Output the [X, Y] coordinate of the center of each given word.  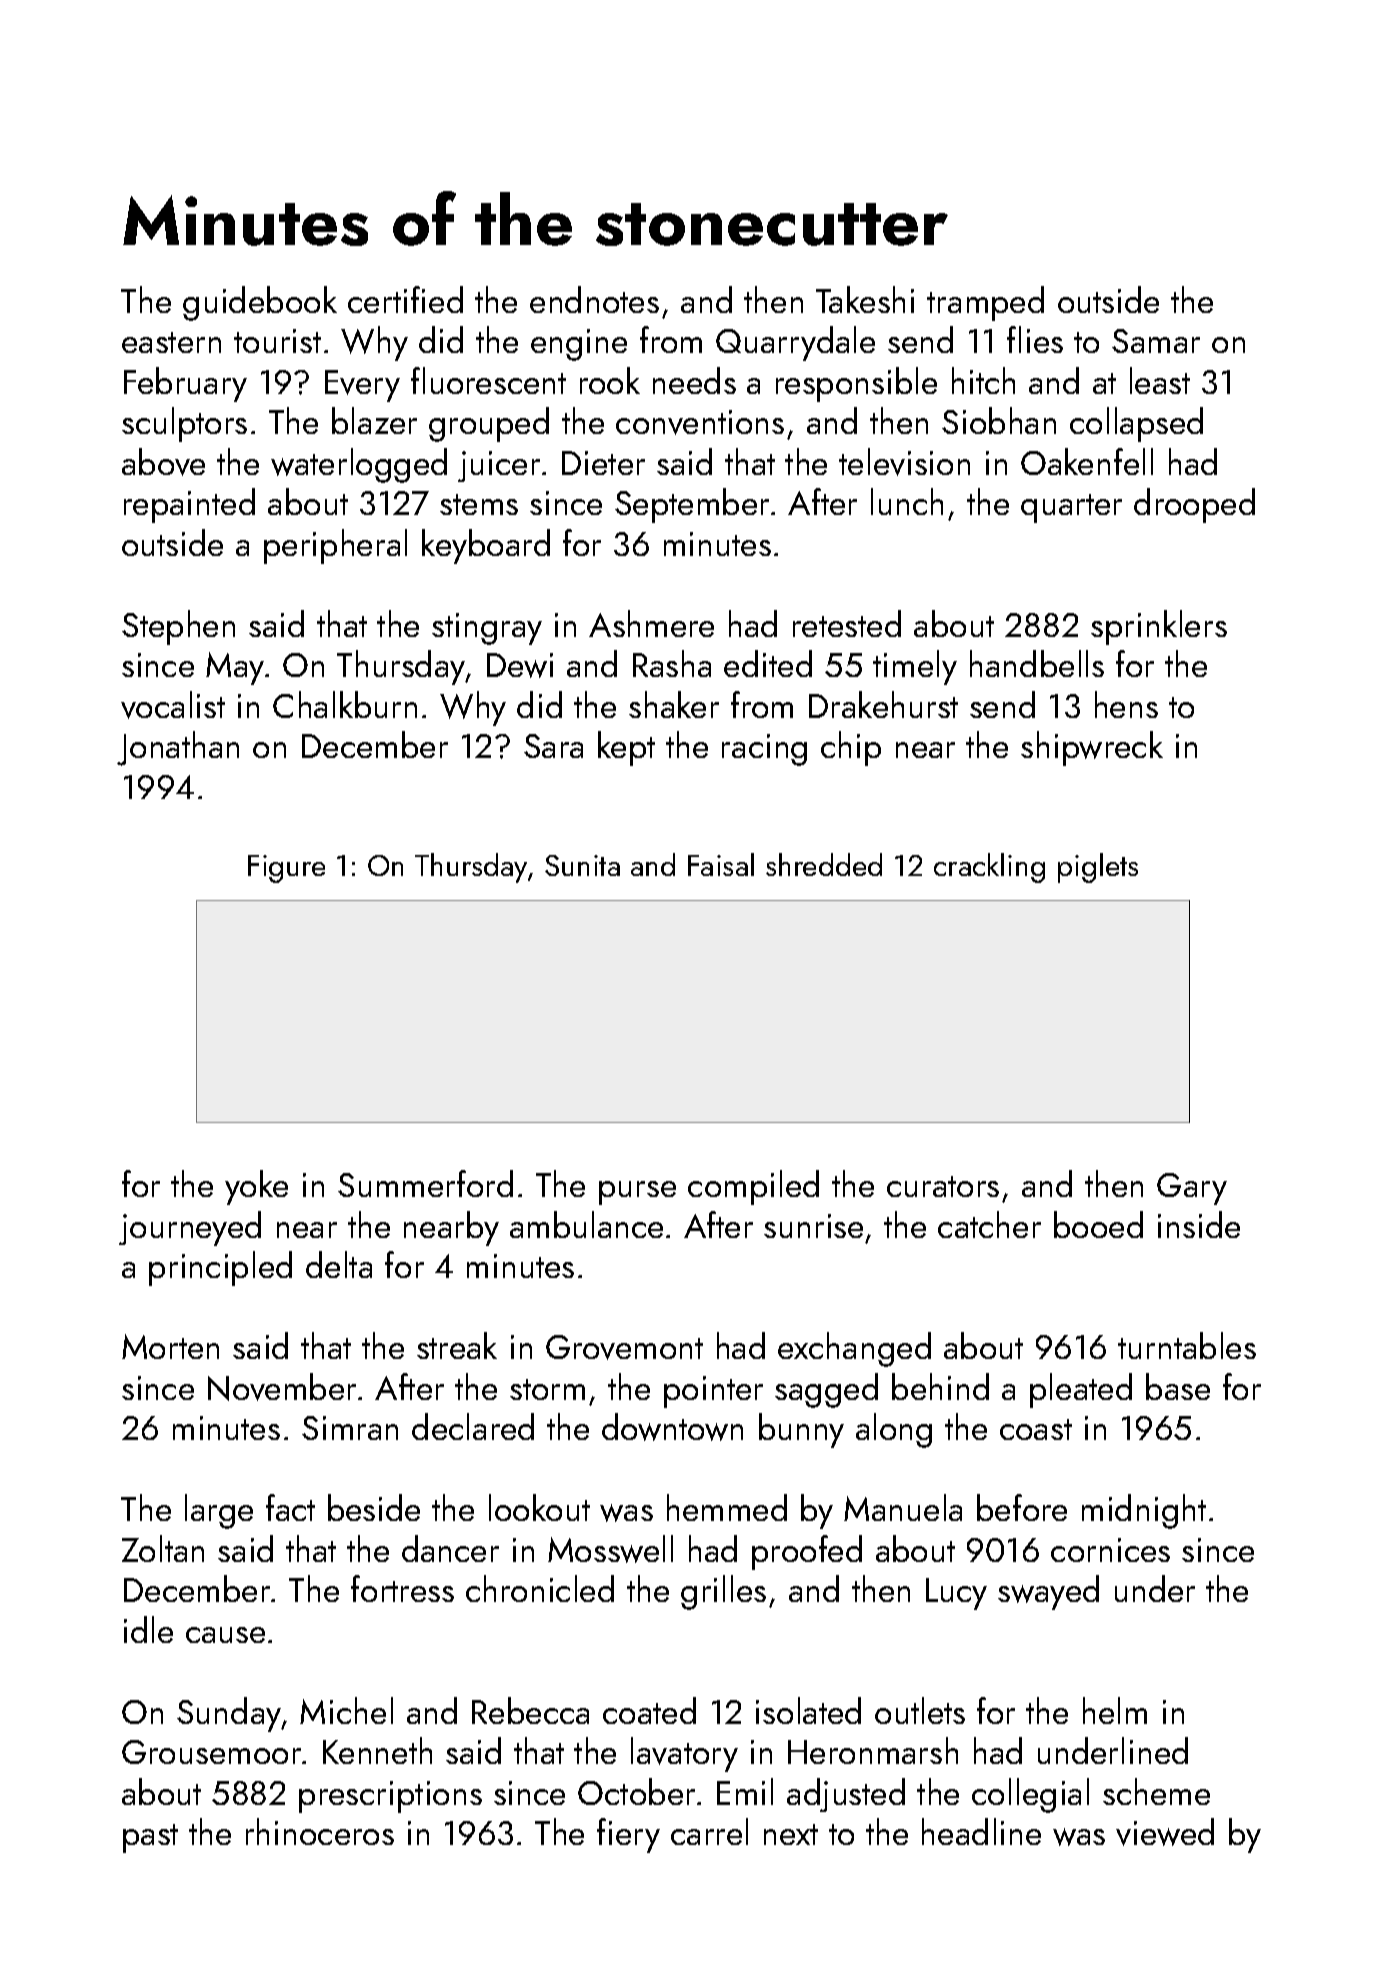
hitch [983, 380]
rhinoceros [320, 1831]
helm [1115, 1710]
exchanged [854, 1349]
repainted [189, 505]
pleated [1081, 1390]
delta [339, 1264]
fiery [628, 1835]
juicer [499, 466]
